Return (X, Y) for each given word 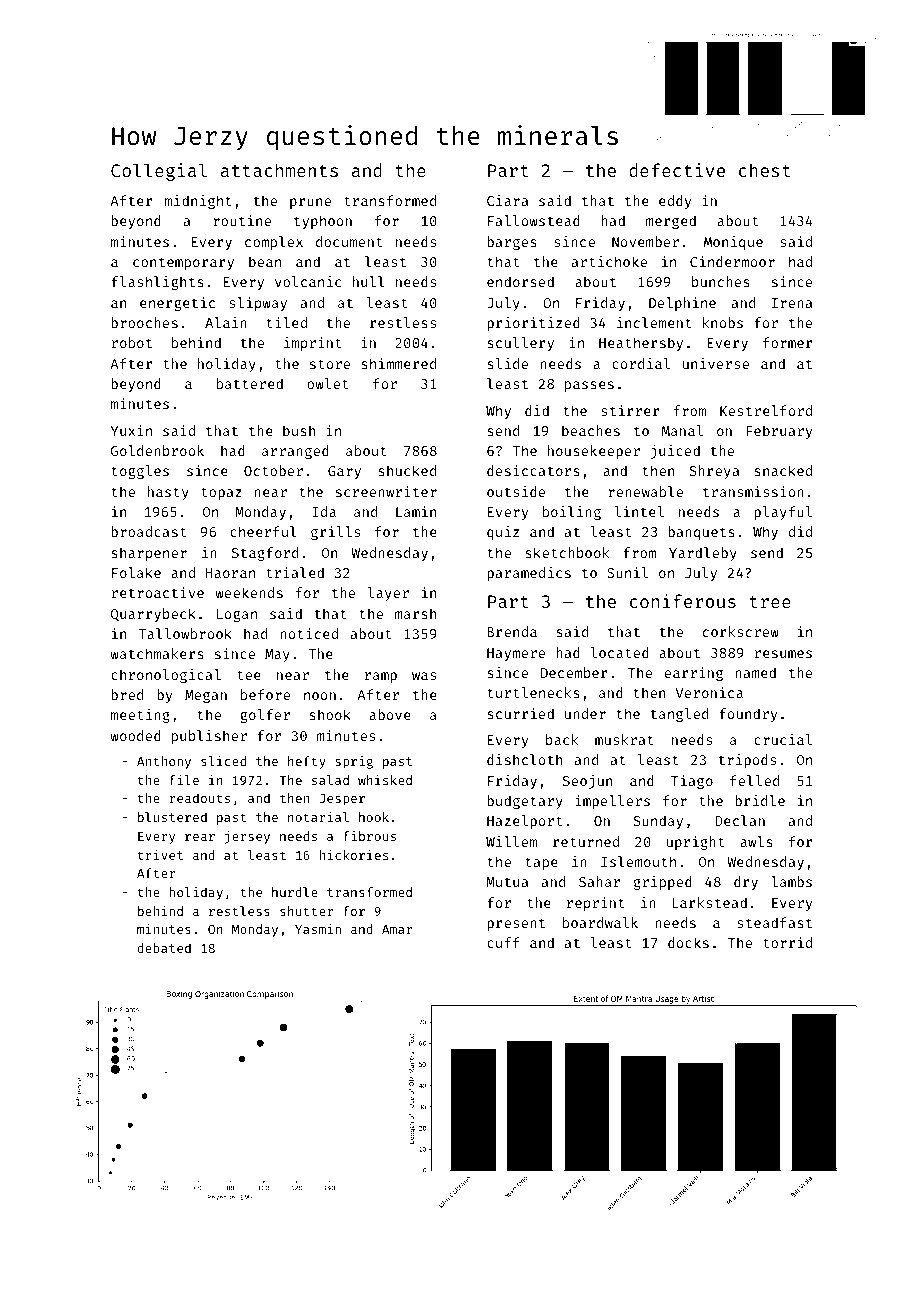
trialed (295, 572)
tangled (679, 715)
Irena (792, 303)
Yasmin (318, 929)
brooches (144, 322)
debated (164, 948)
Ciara (507, 200)
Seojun (587, 782)
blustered (172, 817)
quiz (503, 533)
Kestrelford (766, 410)
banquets (701, 533)
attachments (279, 170)
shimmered (398, 363)
